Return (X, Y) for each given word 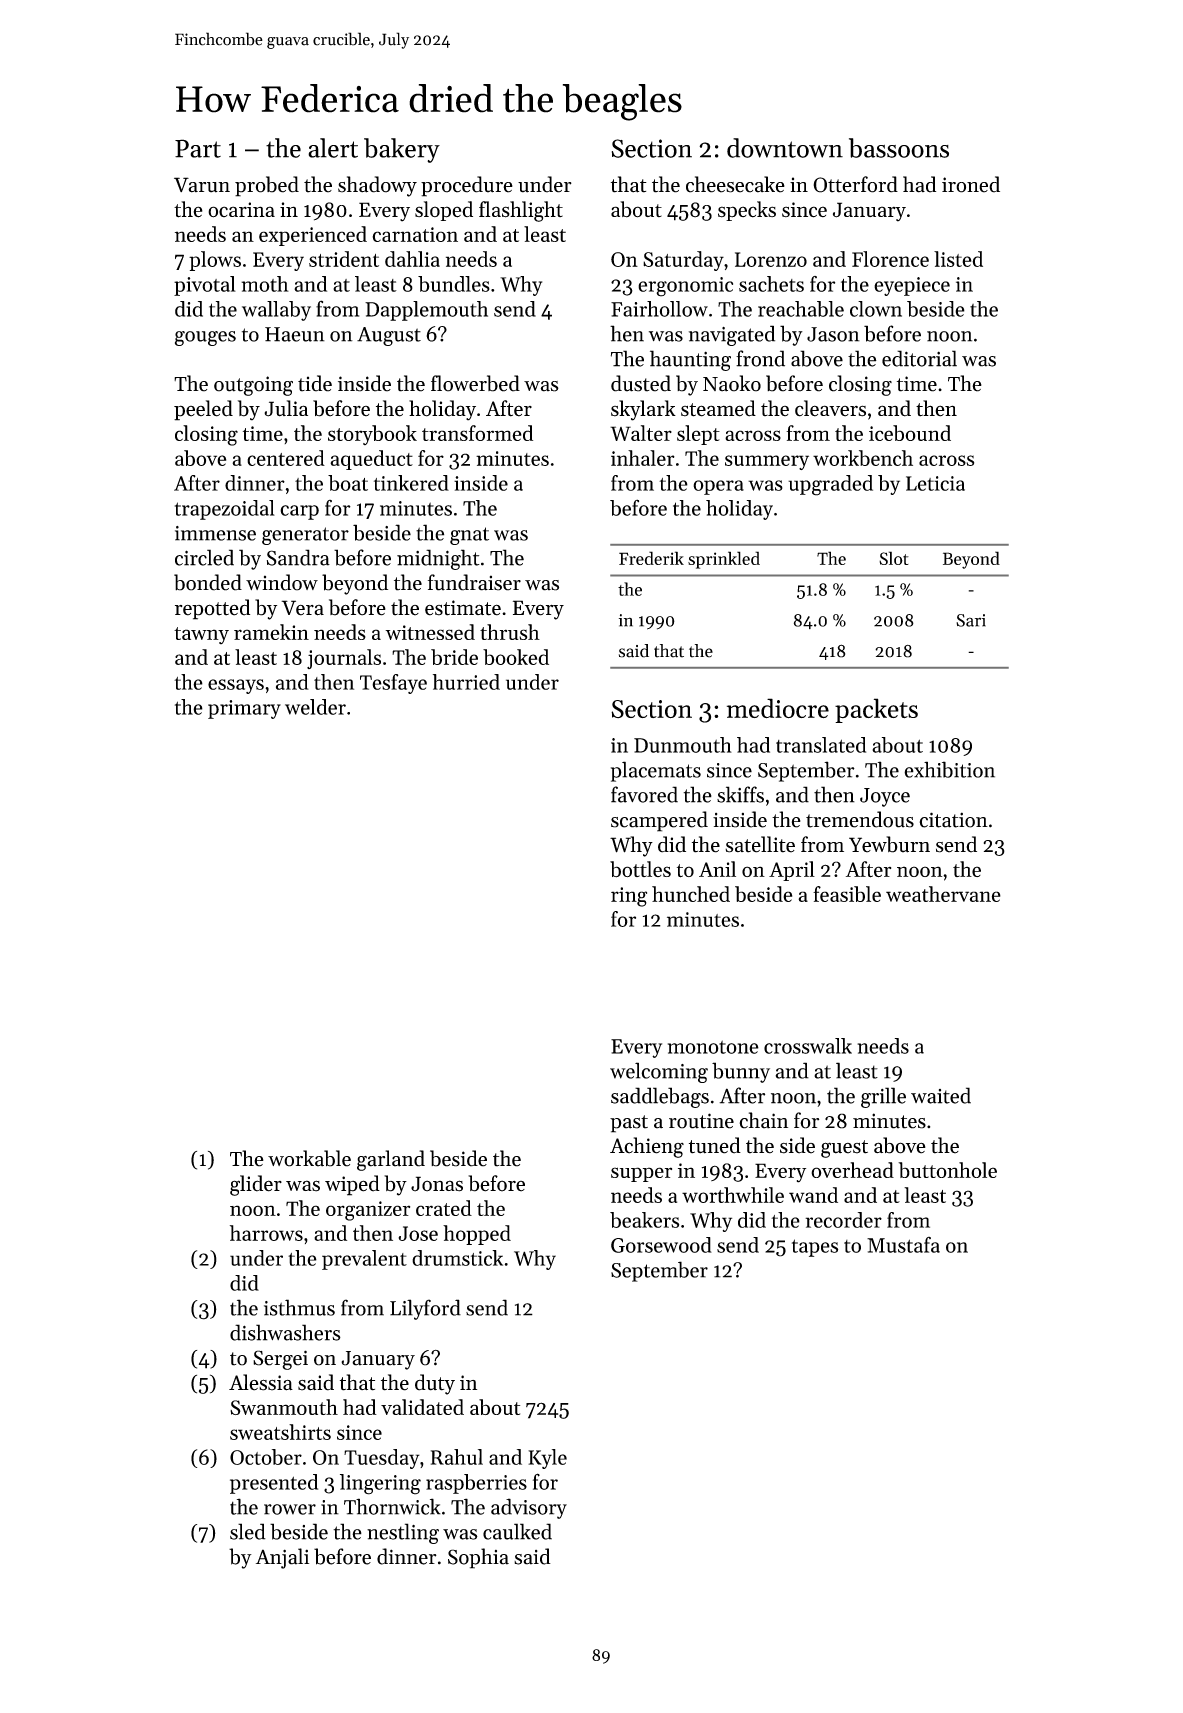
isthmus (299, 1307)
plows (215, 261)
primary (244, 709)
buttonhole (947, 1170)
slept (698, 435)
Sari (971, 620)
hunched (691, 894)
